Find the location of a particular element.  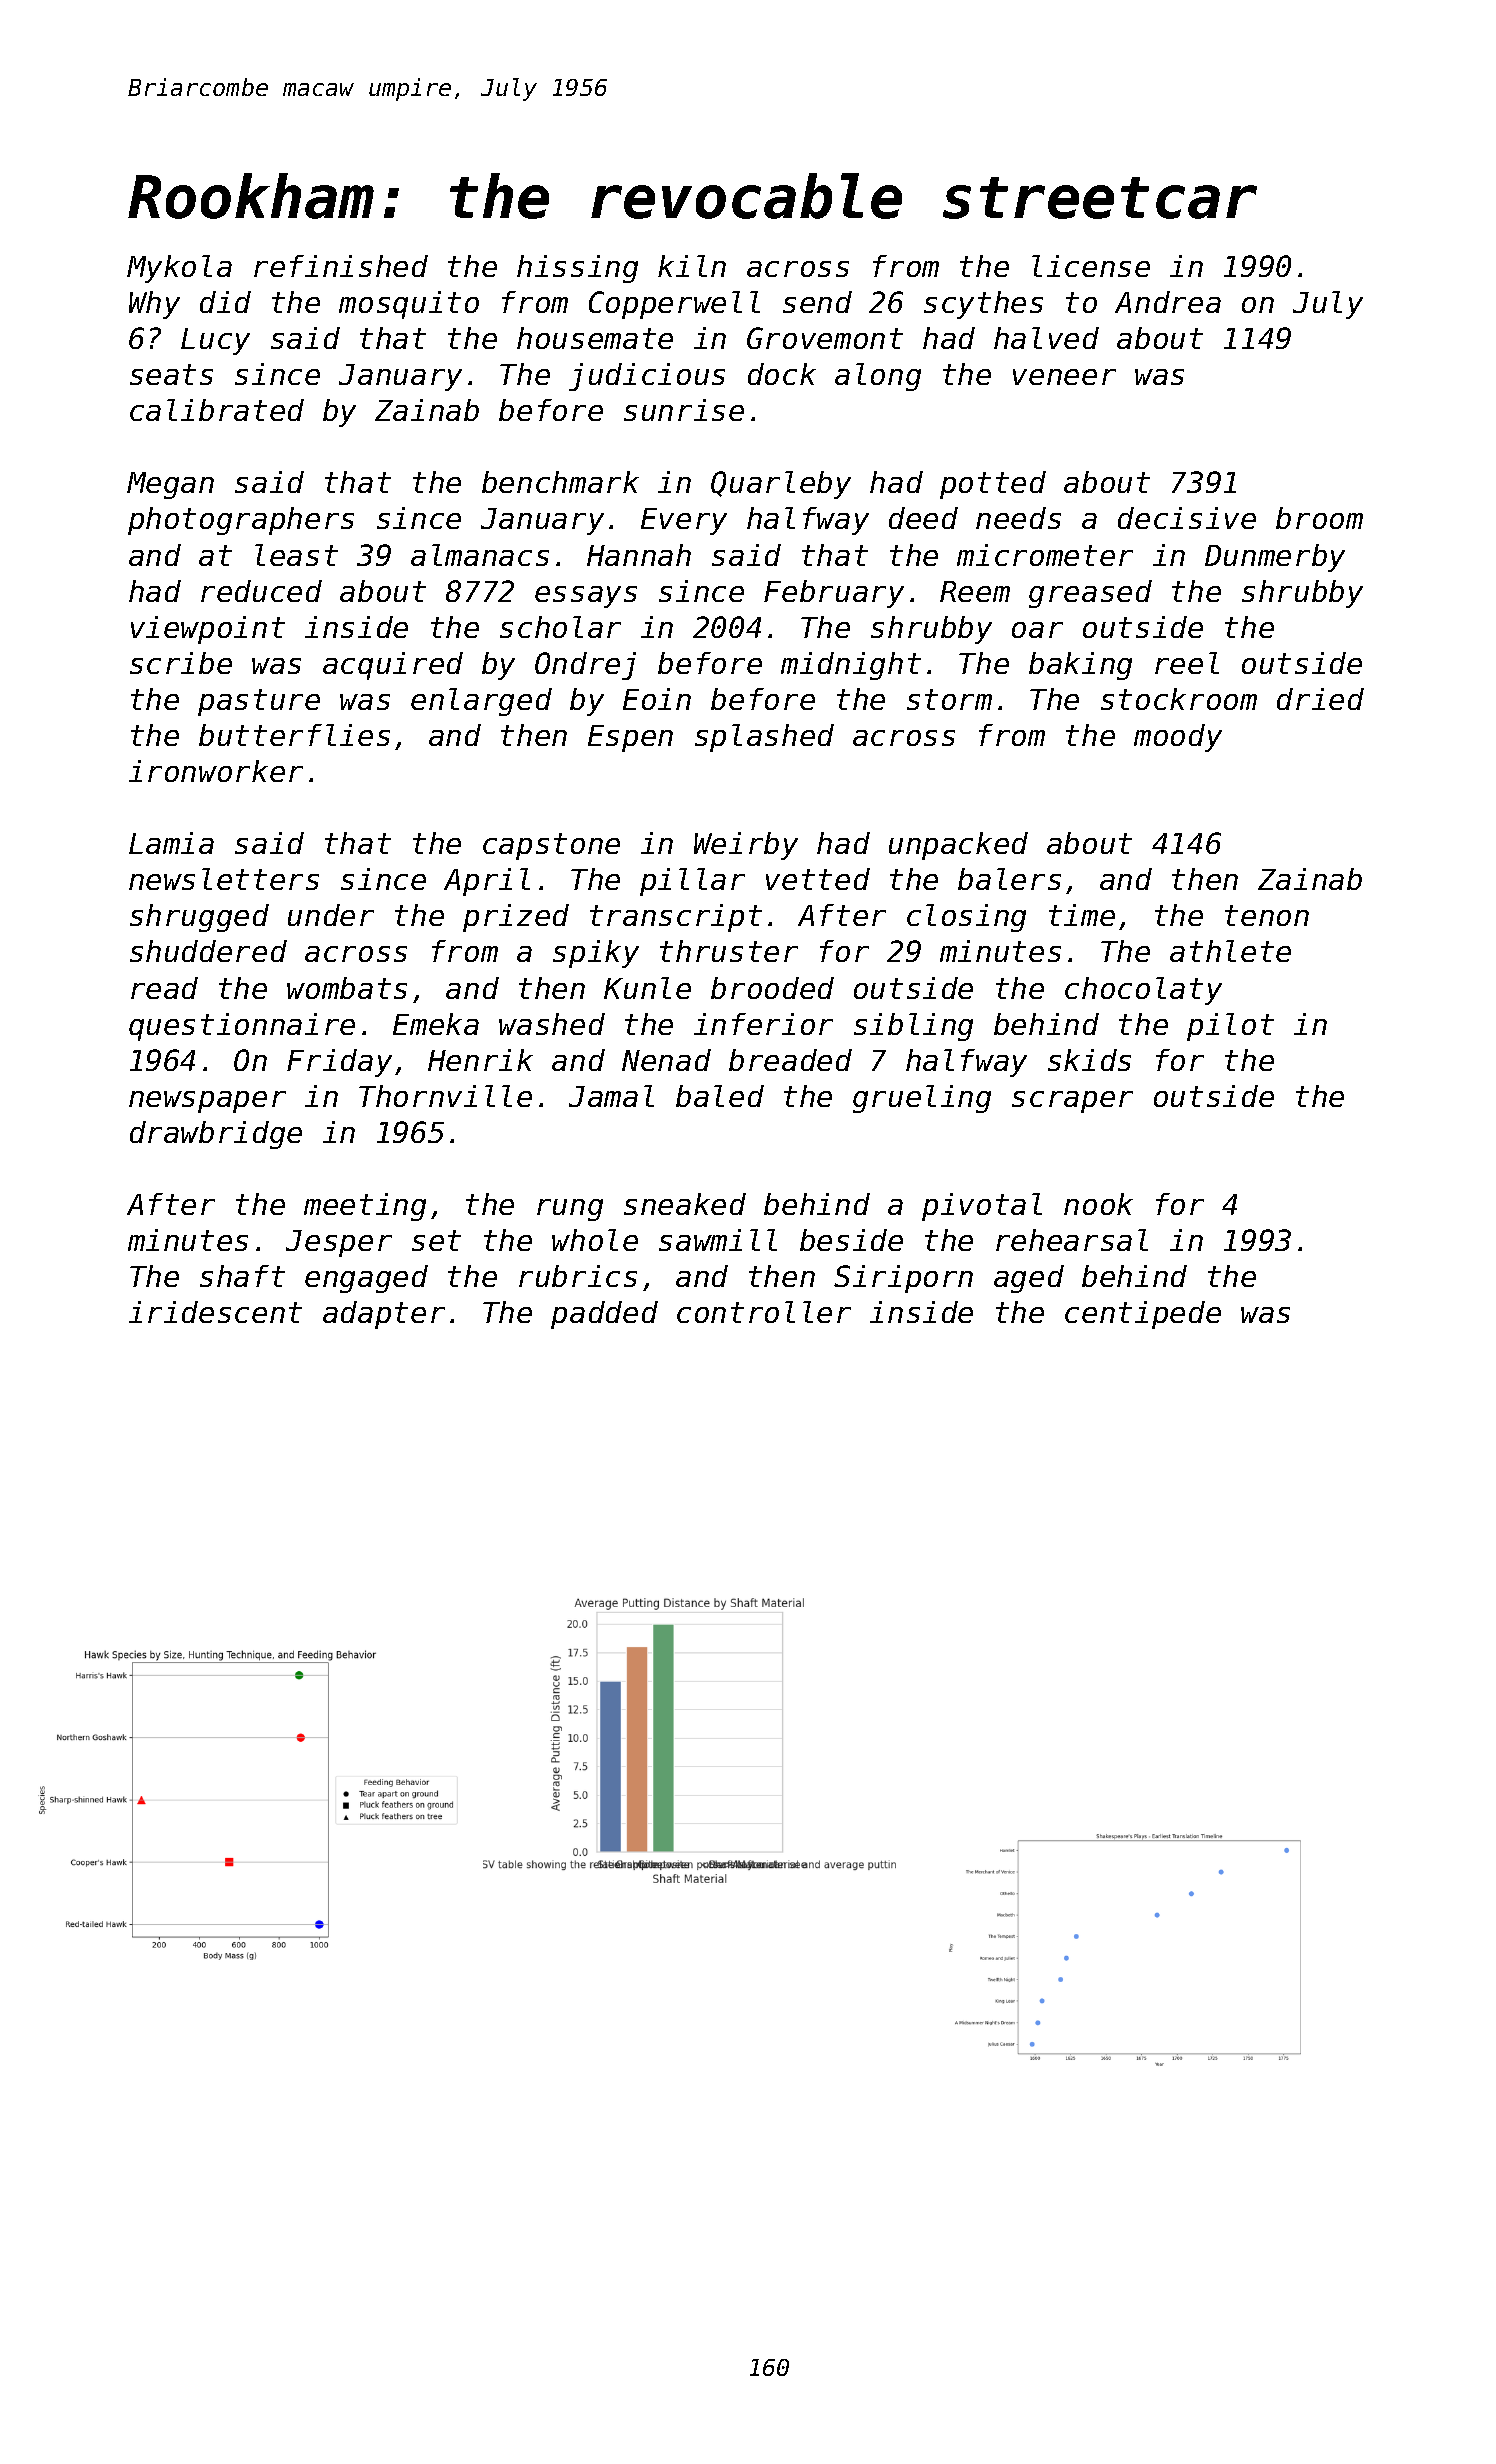

centipede is located at coordinates (1143, 1315).
